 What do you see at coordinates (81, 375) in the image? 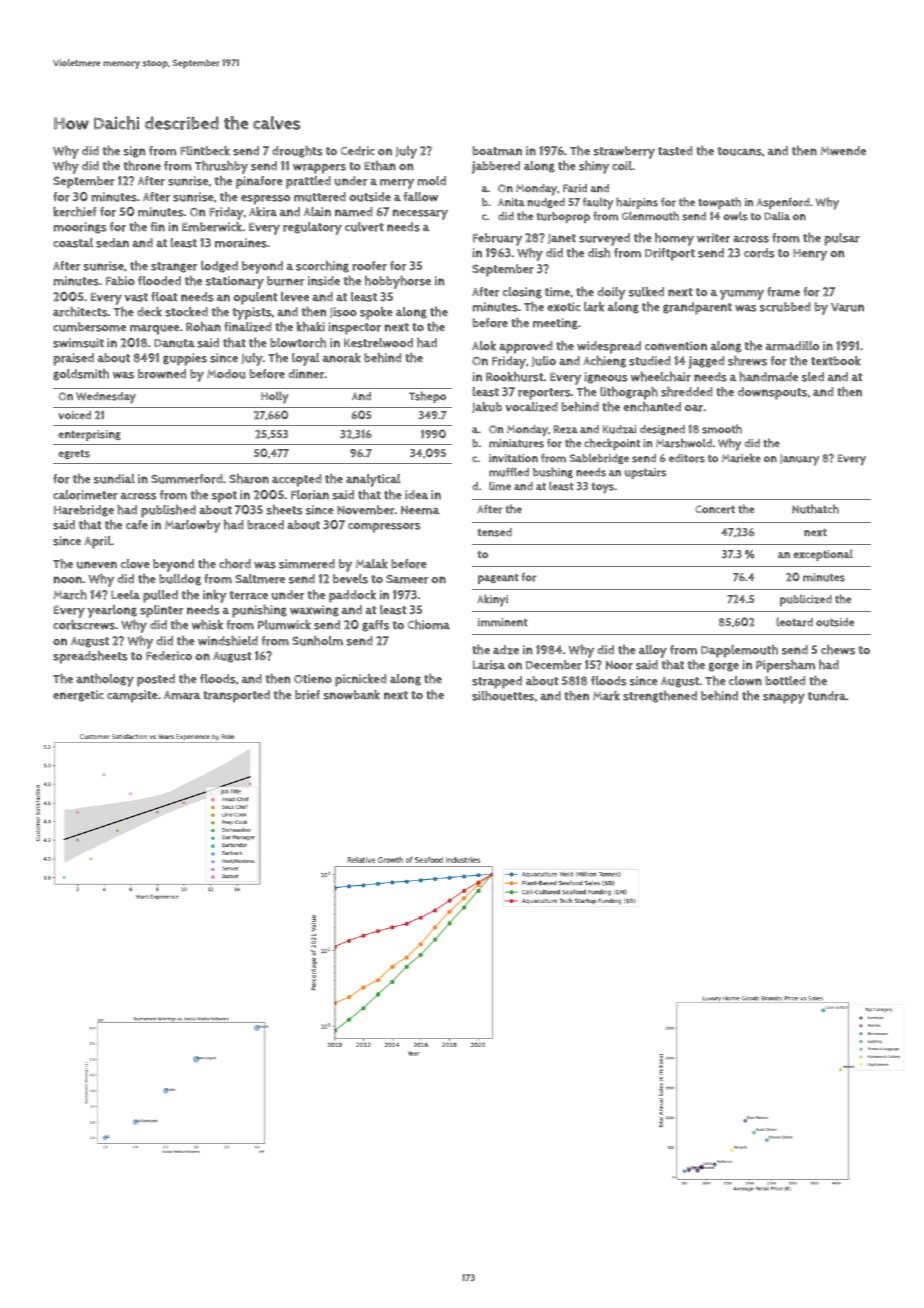
I see `goldsmith` at bounding box center [81, 375].
